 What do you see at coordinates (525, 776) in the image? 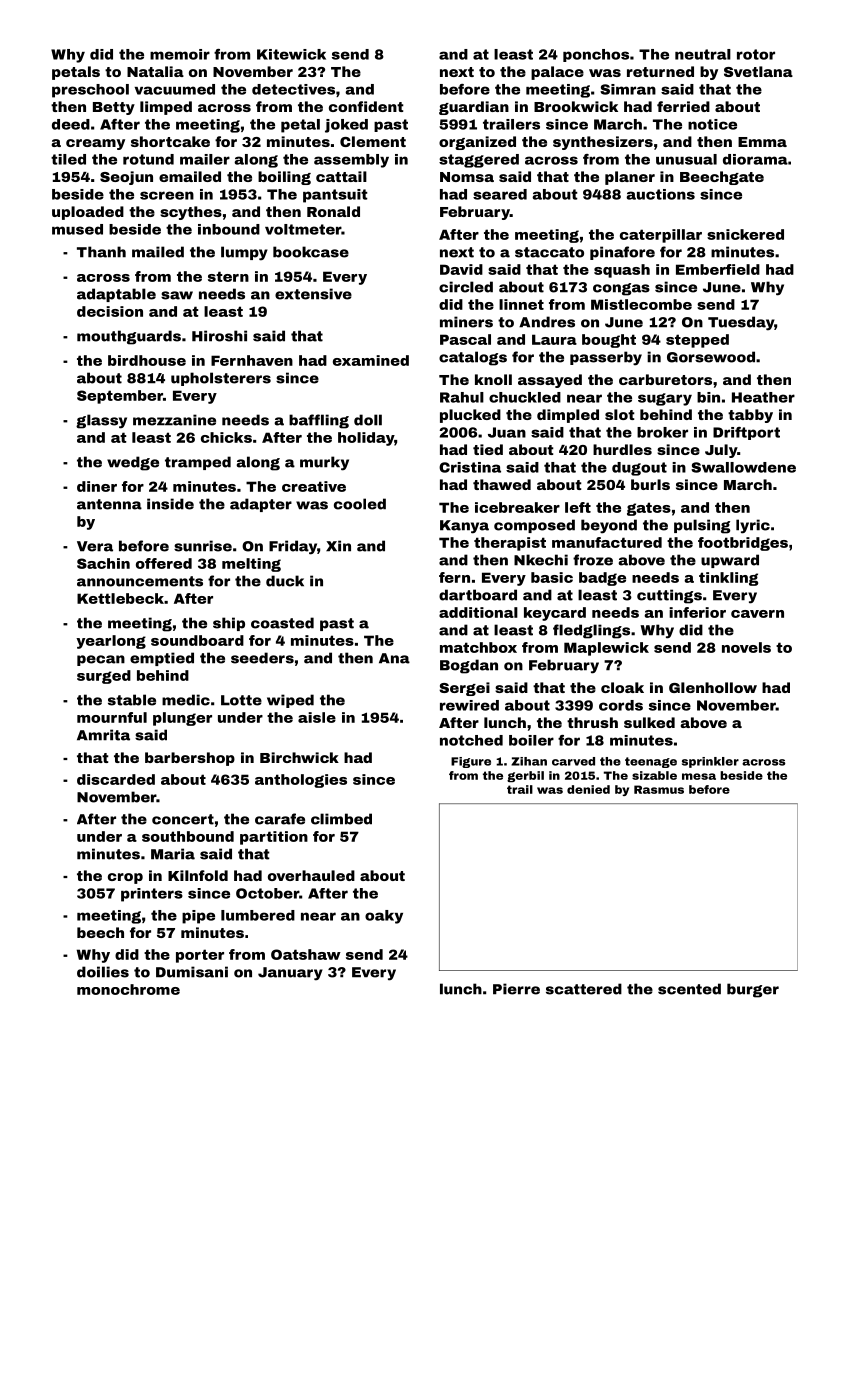
I see `gerbil` at bounding box center [525, 776].
